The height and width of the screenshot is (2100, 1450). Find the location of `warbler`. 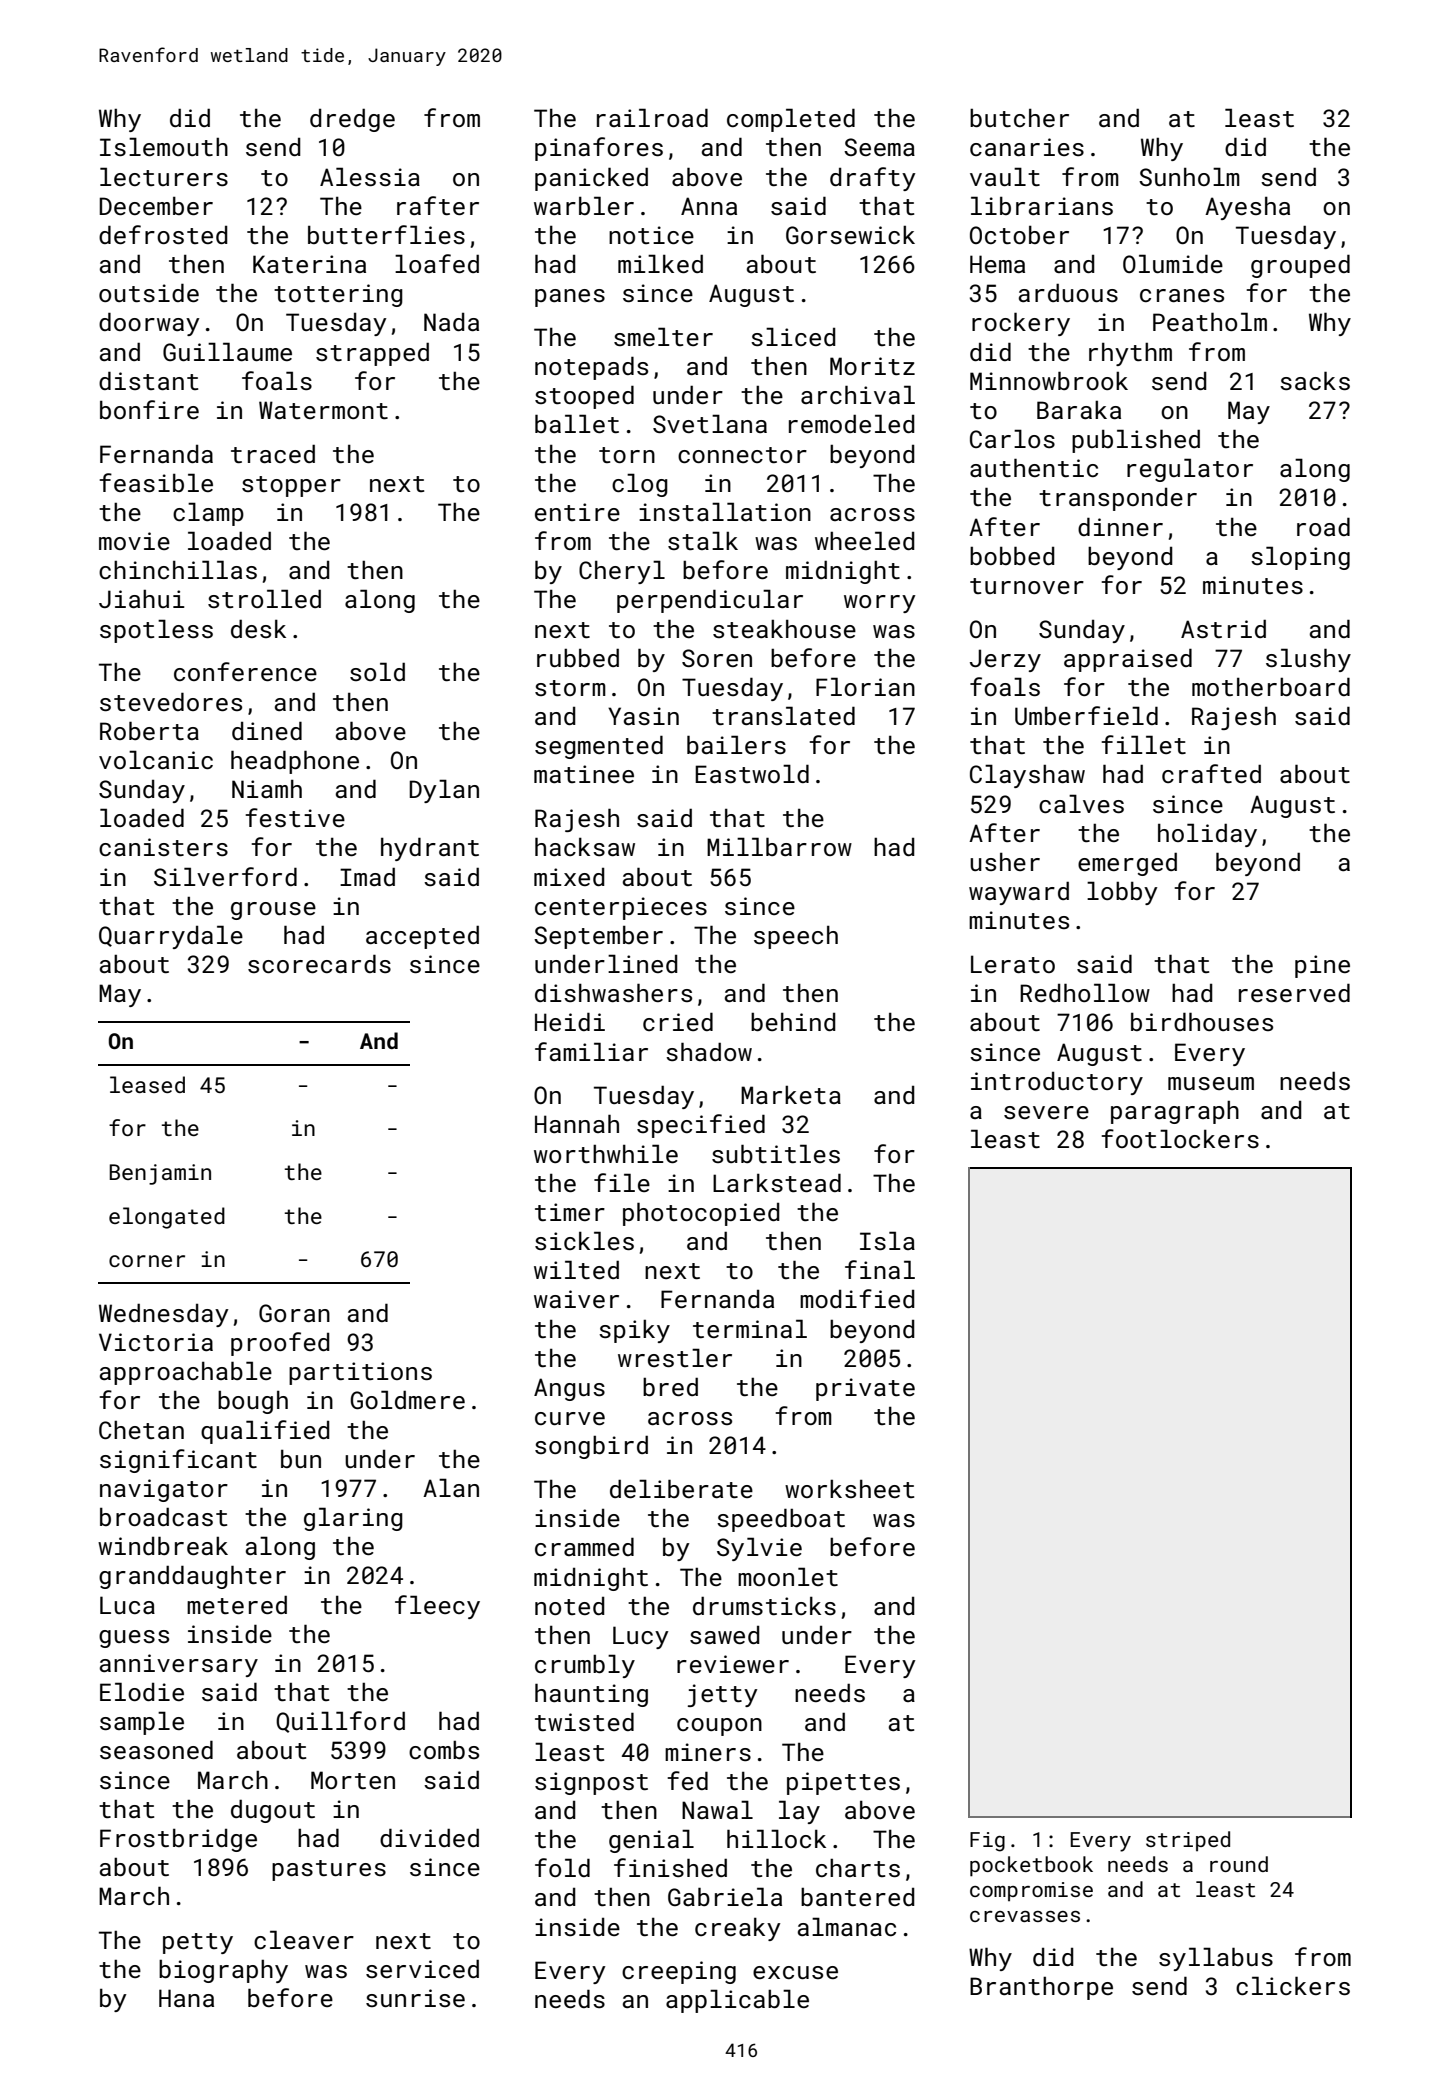

warbler is located at coordinates (584, 205).
